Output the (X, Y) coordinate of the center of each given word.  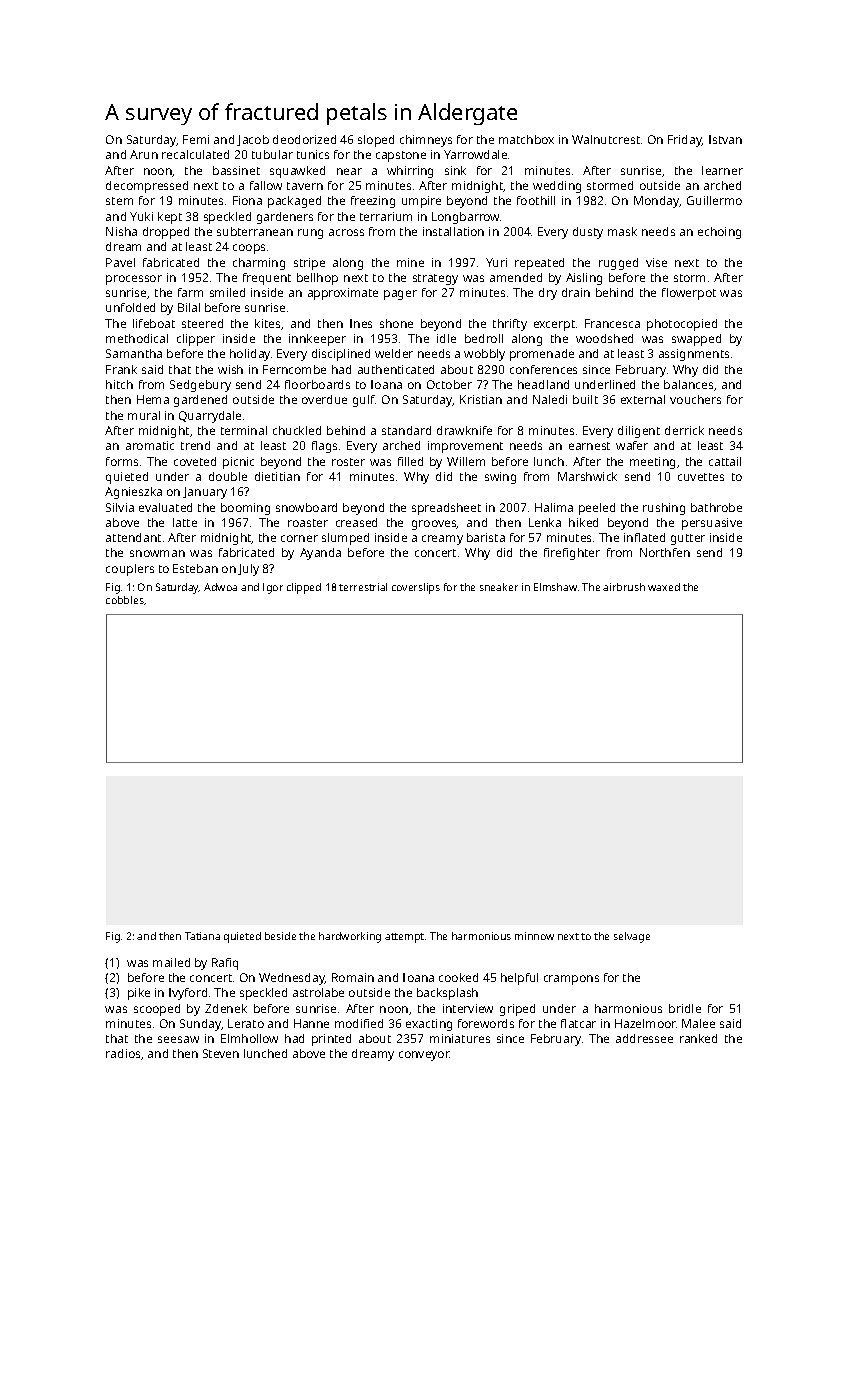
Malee (698, 1023)
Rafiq (225, 964)
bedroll (484, 338)
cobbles (125, 600)
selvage (632, 937)
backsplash (447, 994)
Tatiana (202, 936)
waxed (664, 587)
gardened (200, 401)
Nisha (121, 231)
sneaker (499, 587)
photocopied (682, 325)
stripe (309, 264)
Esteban (195, 568)
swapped (696, 340)
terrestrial (363, 587)
